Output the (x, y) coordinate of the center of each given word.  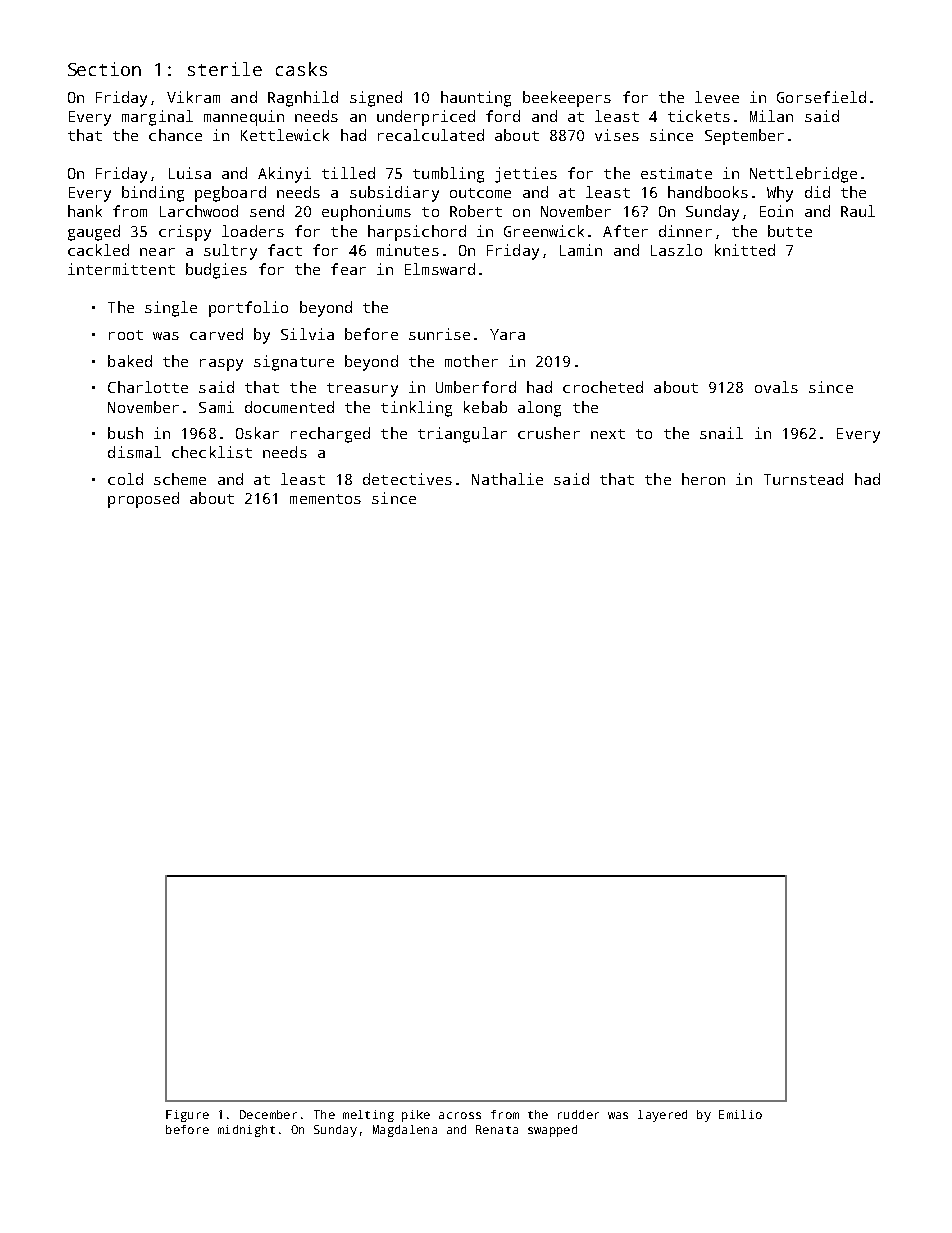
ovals (776, 387)
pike (416, 1116)
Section (104, 69)
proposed (143, 500)
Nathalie (507, 479)
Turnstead (803, 479)
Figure (187, 1116)
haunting (476, 99)
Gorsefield (821, 97)
